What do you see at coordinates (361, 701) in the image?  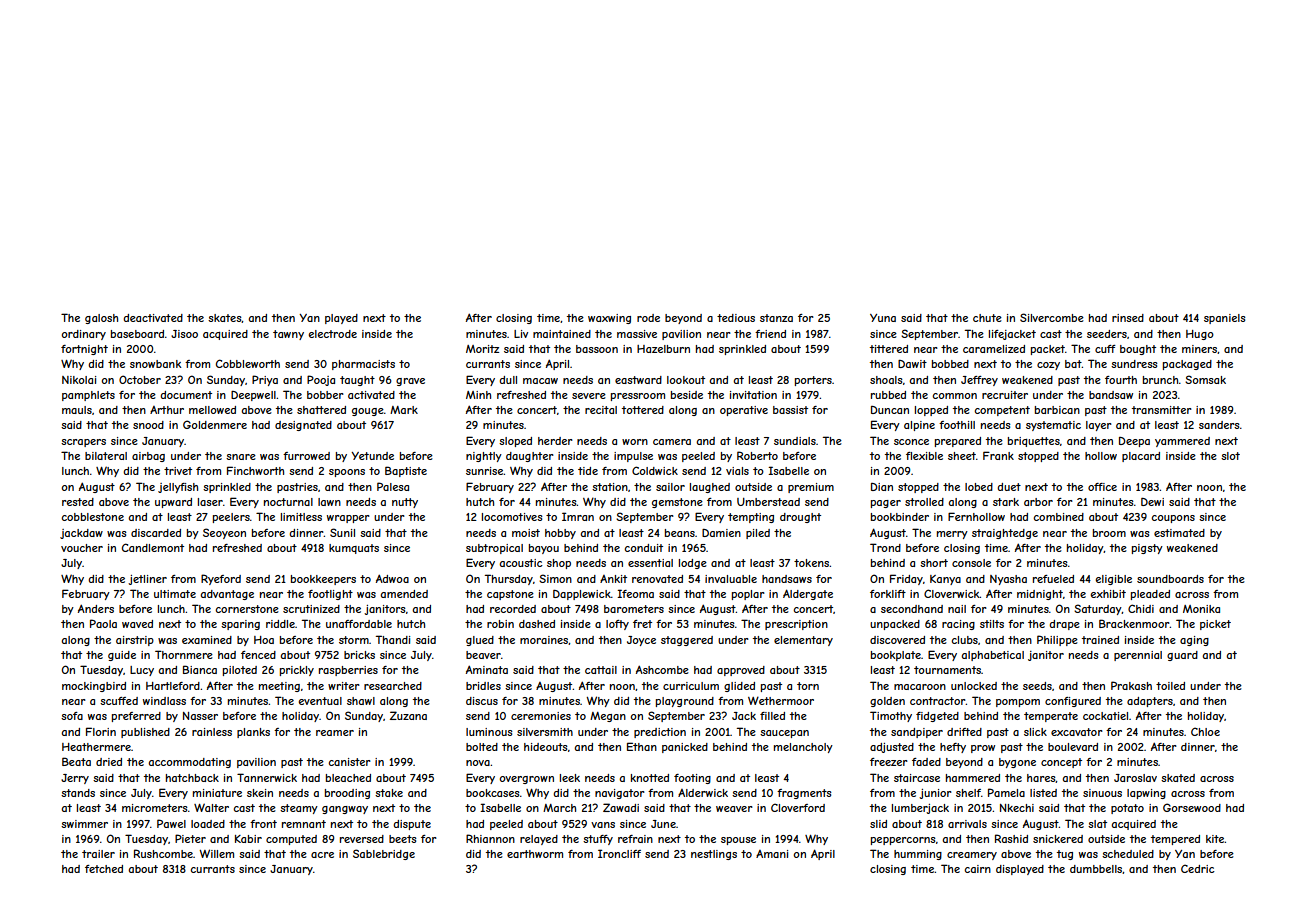 I see `shawl` at bounding box center [361, 701].
